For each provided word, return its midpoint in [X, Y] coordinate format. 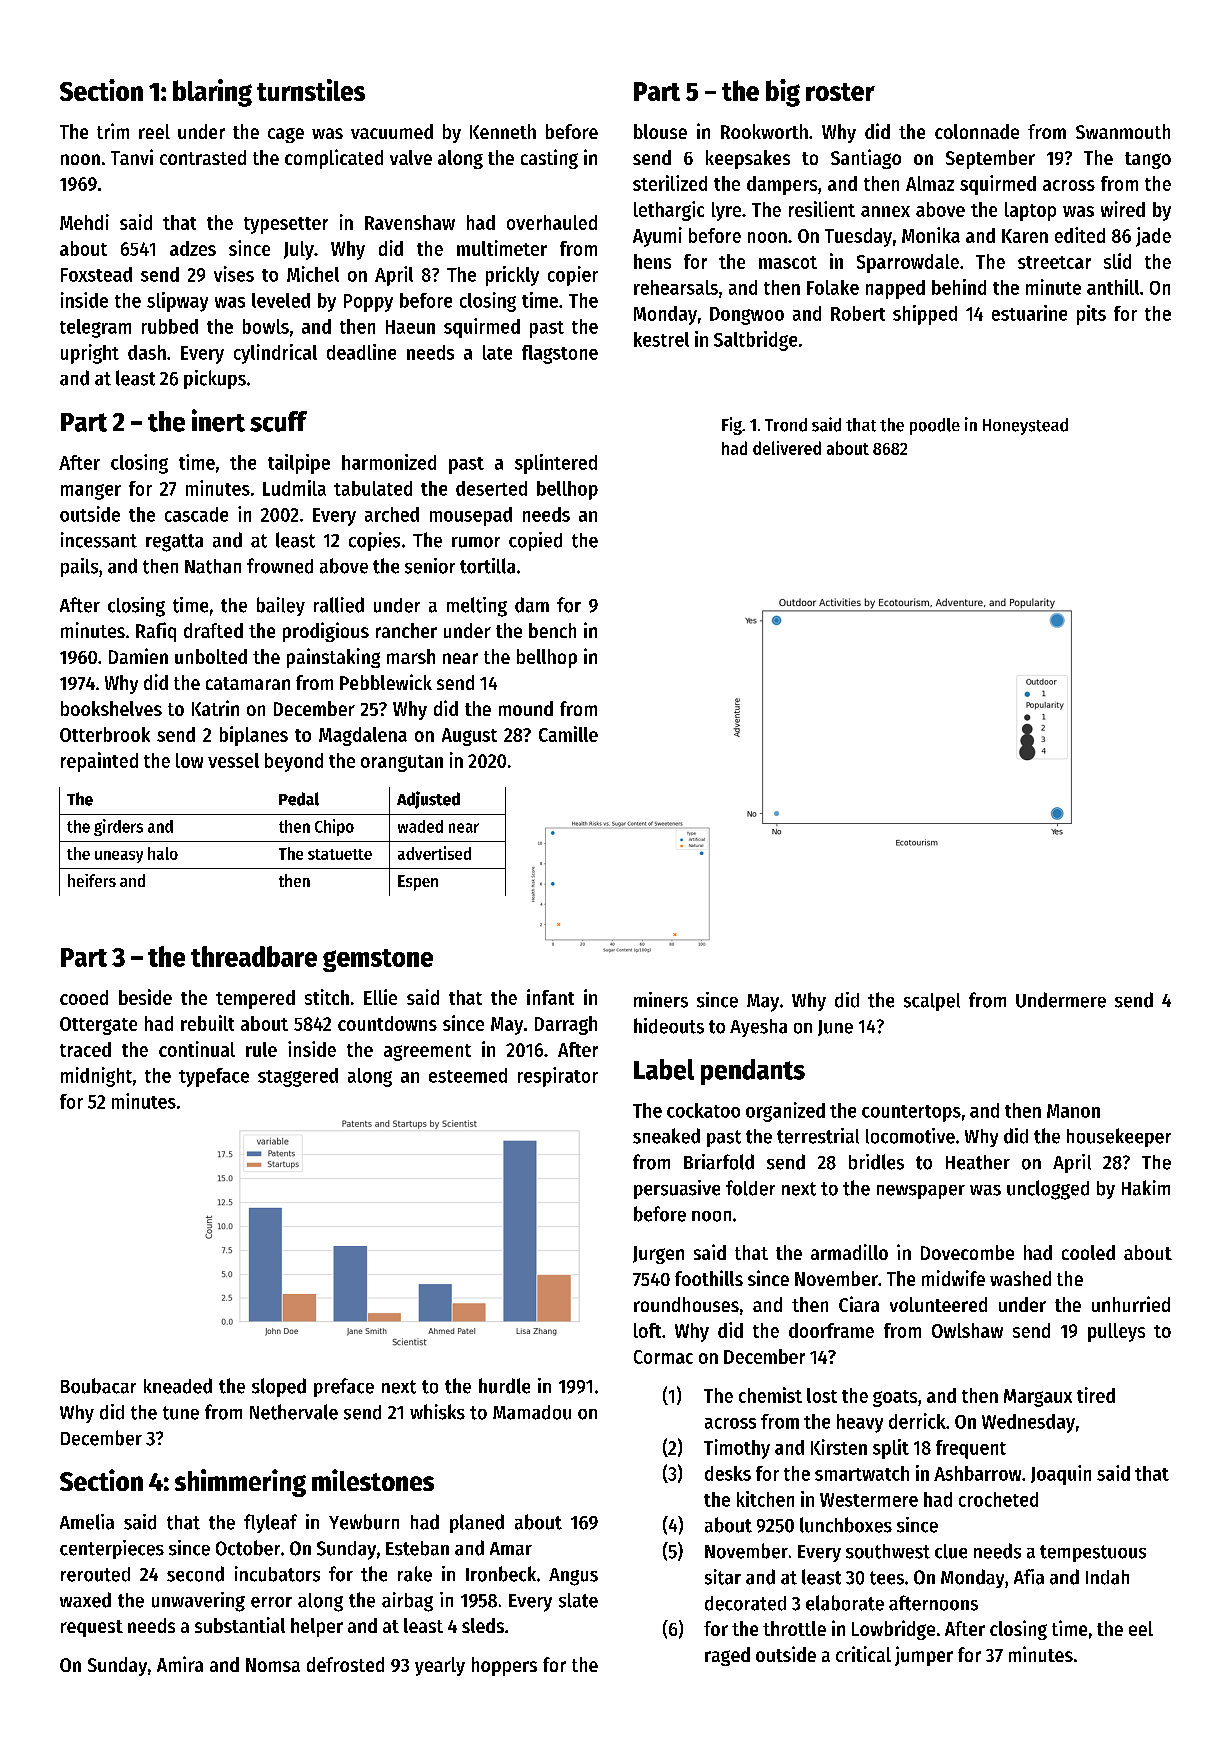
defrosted [345, 1664]
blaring [212, 93]
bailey [281, 606]
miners [661, 1000]
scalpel [932, 1002]
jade [1153, 237]
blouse [660, 131]
